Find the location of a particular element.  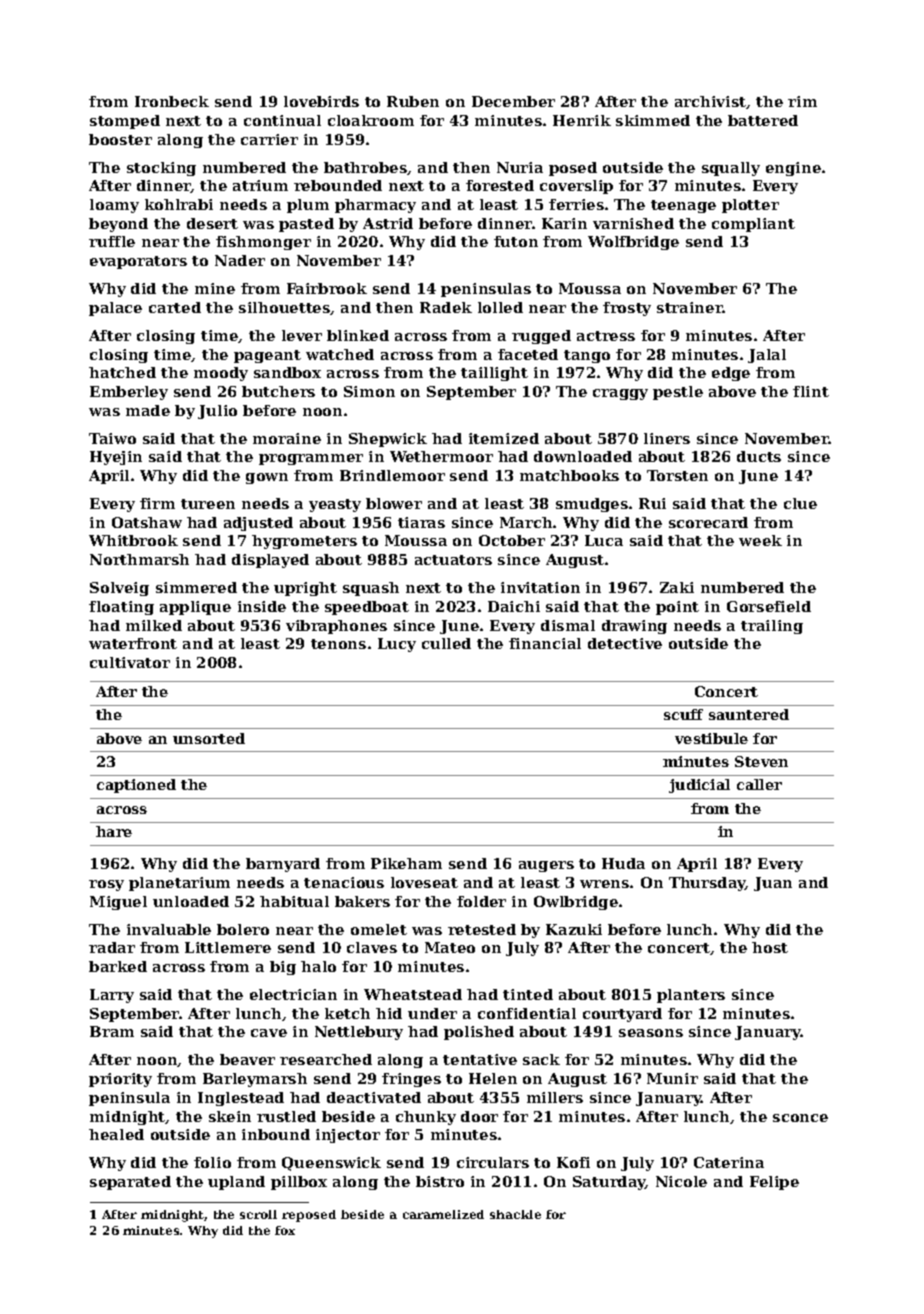

Ruben is located at coordinates (413, 101).
